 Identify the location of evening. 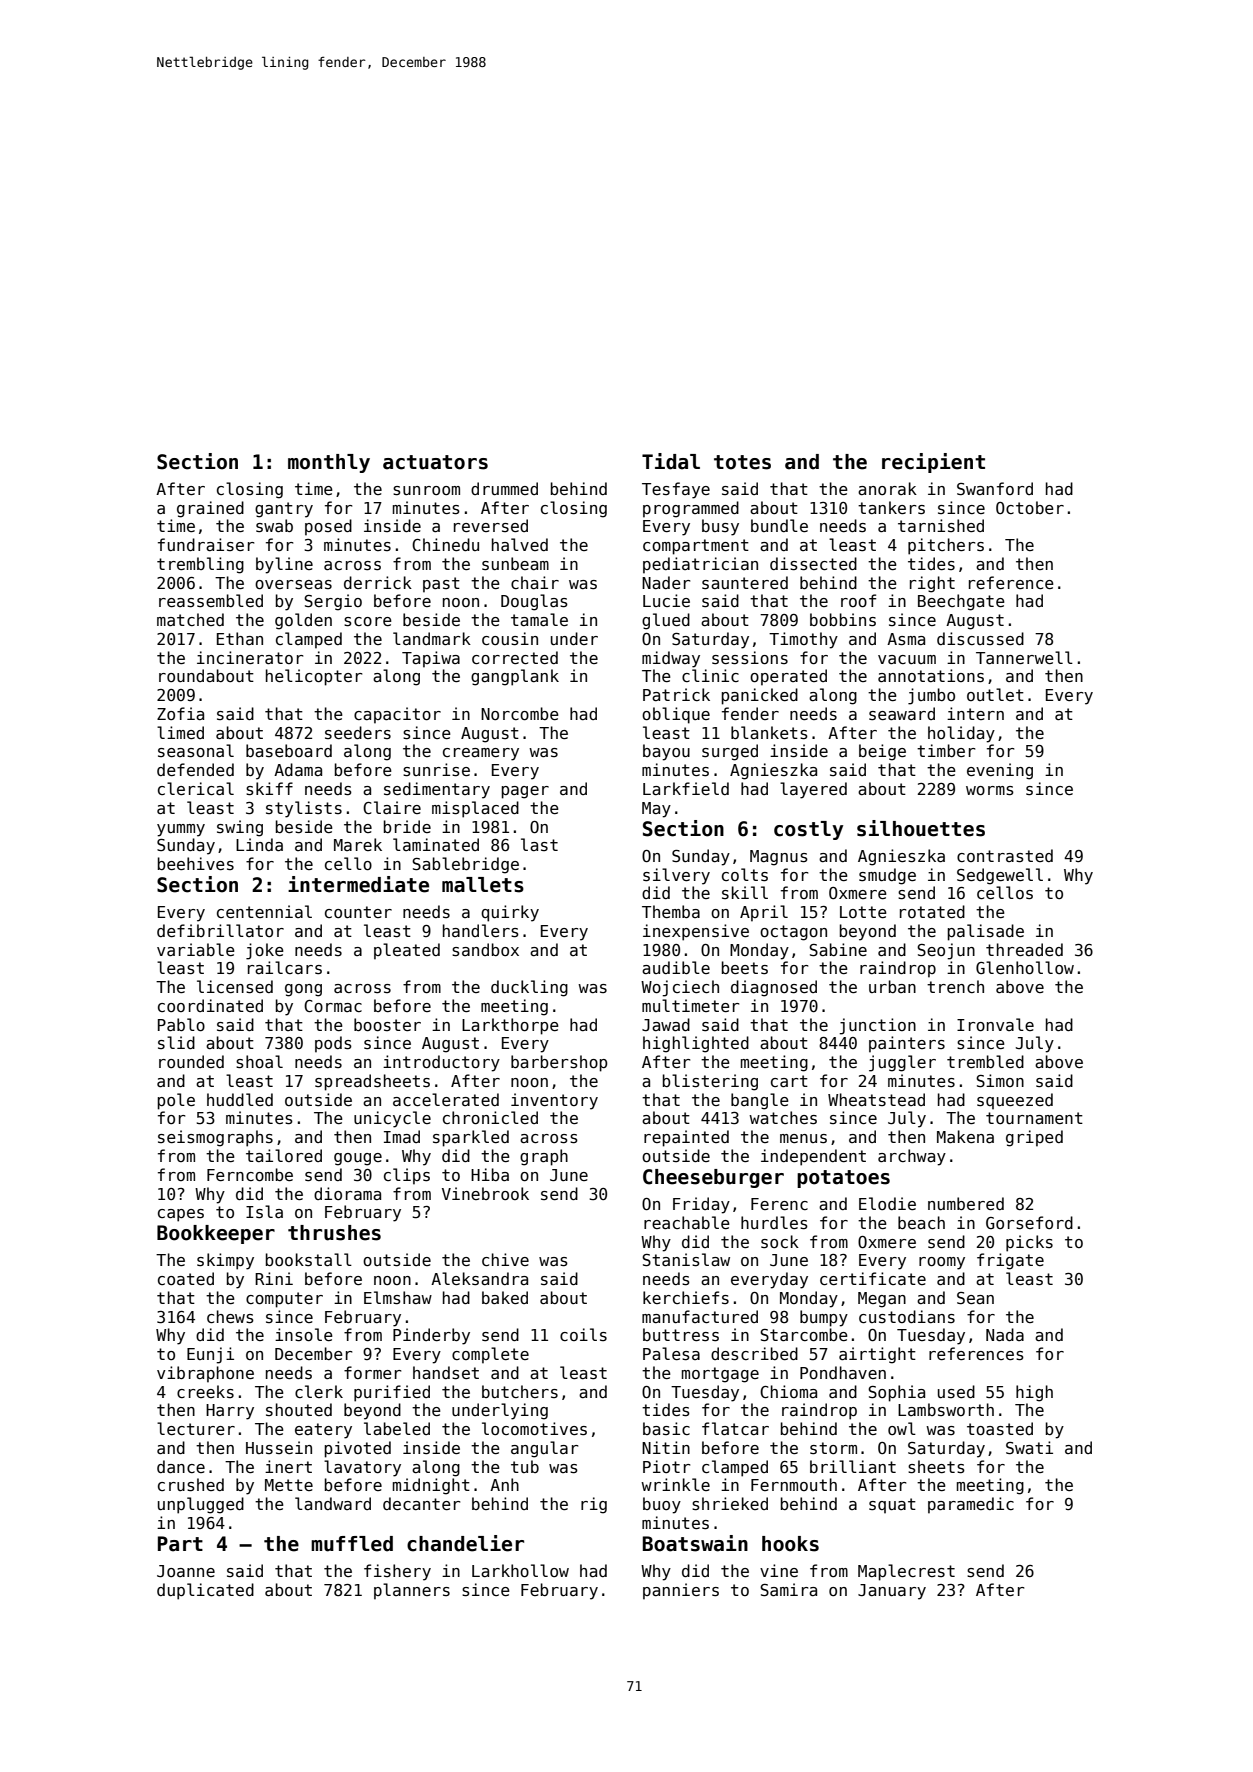
(1000, 771).
